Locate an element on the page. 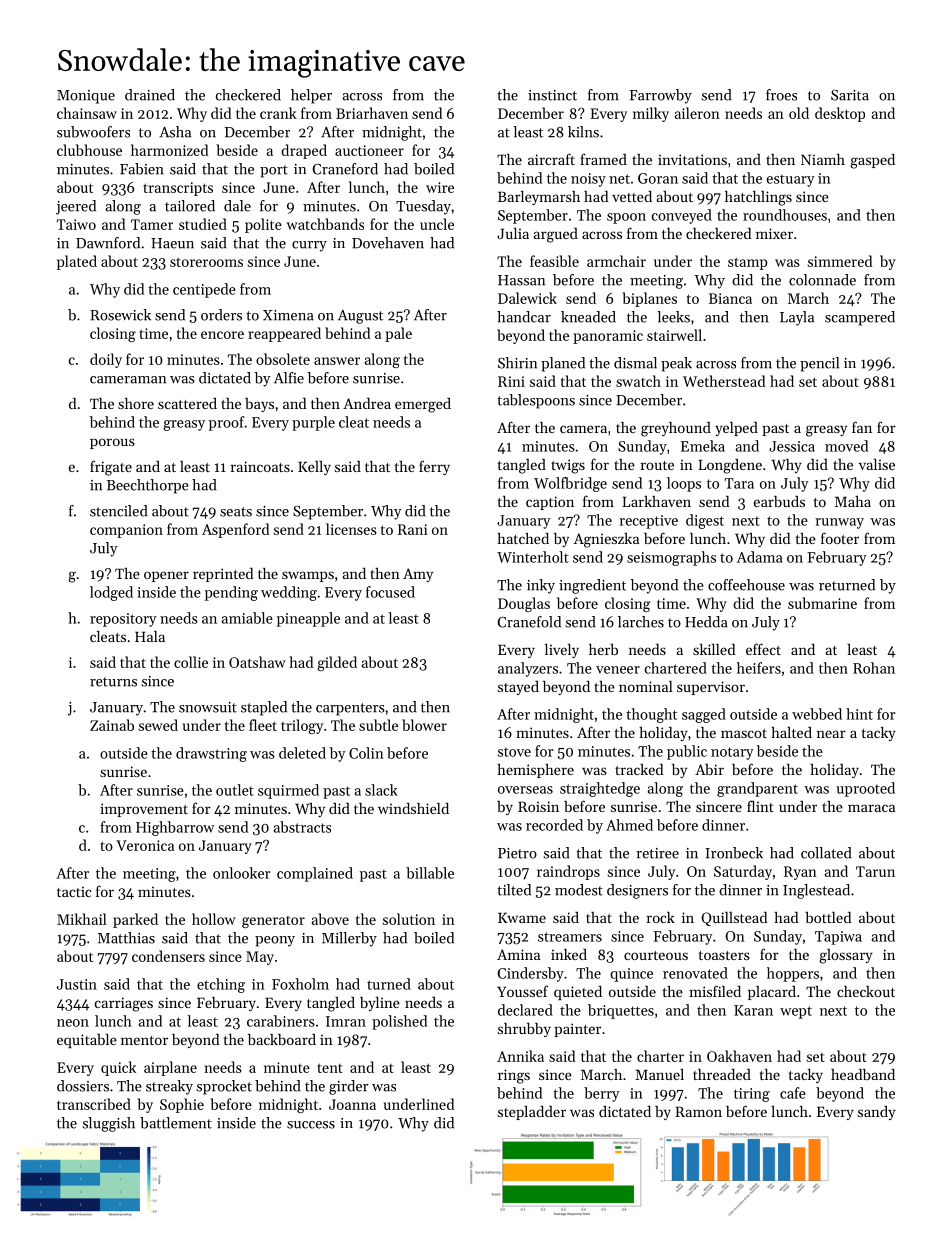  uncle is located at coordinates (437, 224).
